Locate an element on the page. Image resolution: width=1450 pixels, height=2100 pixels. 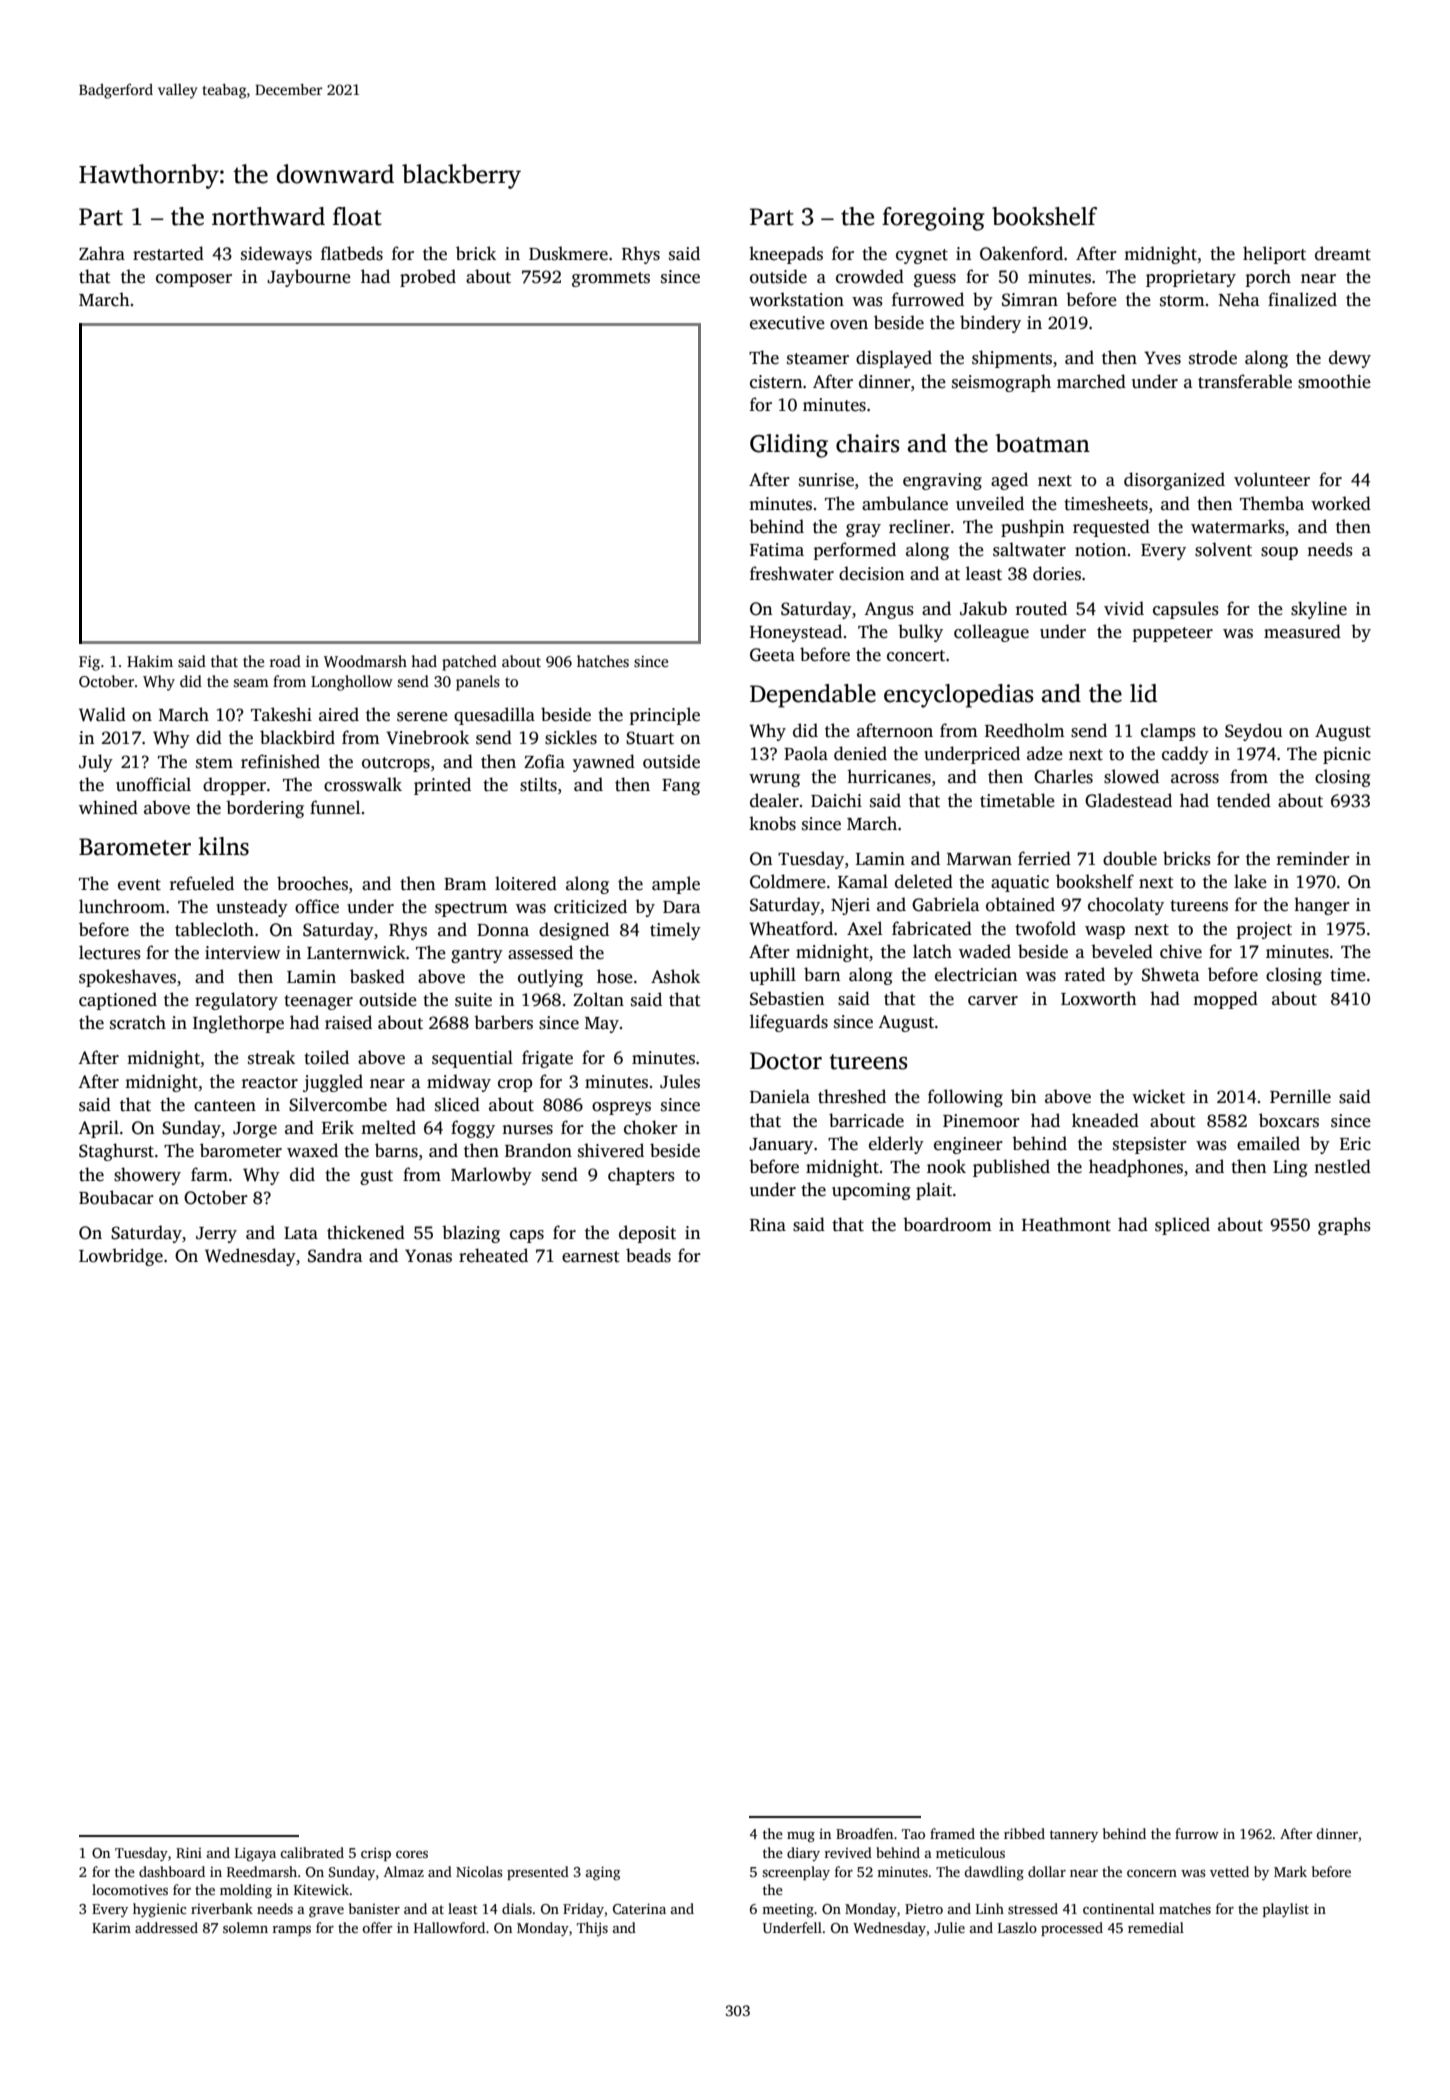
scratch is located at coordinates (138, 1022).
